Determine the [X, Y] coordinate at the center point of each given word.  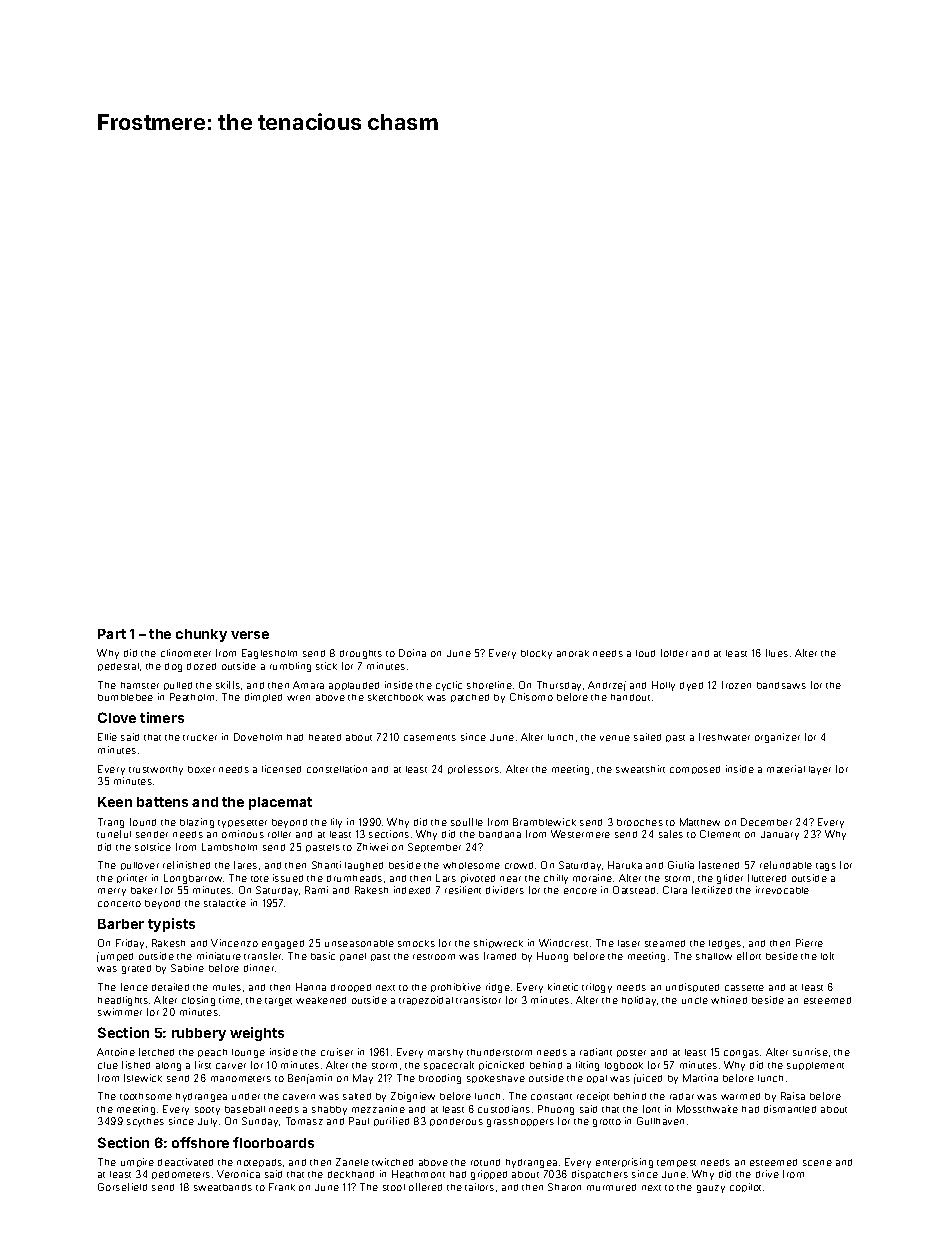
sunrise [810, 1052]
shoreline [489, 685]
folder [674, 653]
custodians [504, 1109]
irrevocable [782, 890]
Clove [117, 717]
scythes [145, 1122]
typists [171, 925]
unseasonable [359, 943]
